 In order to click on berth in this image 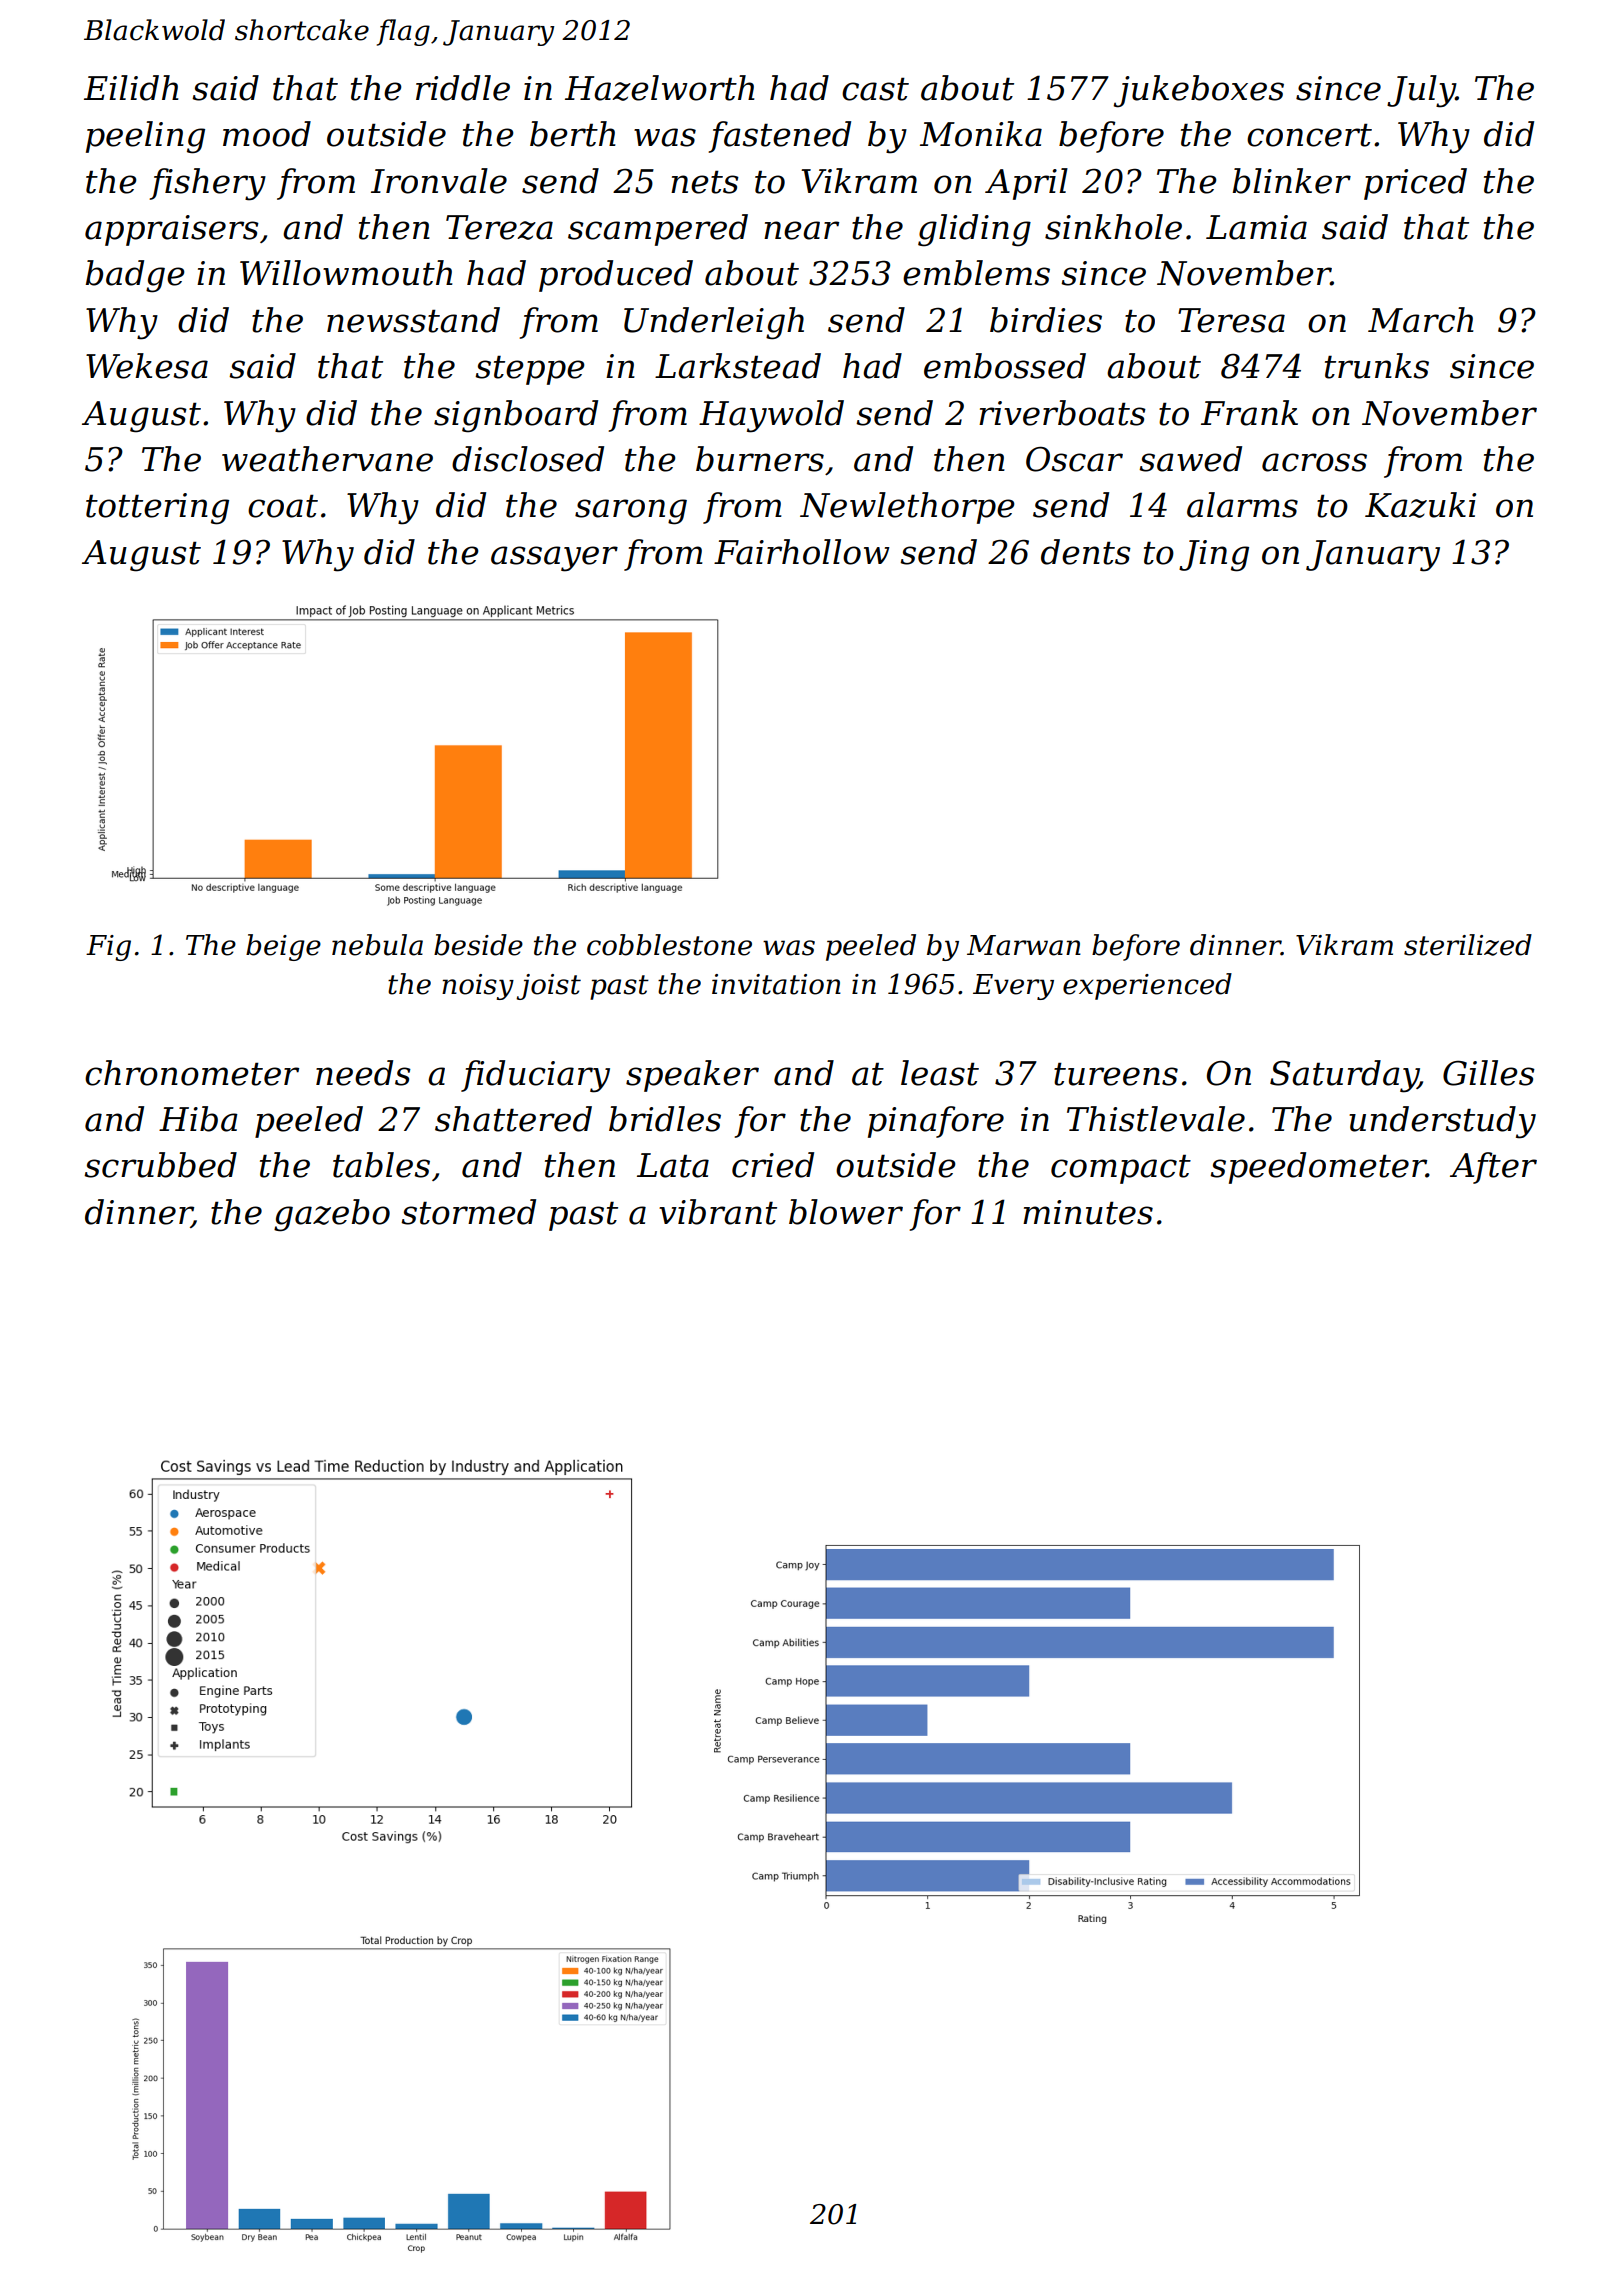, I will do `click(572, 134)`.
